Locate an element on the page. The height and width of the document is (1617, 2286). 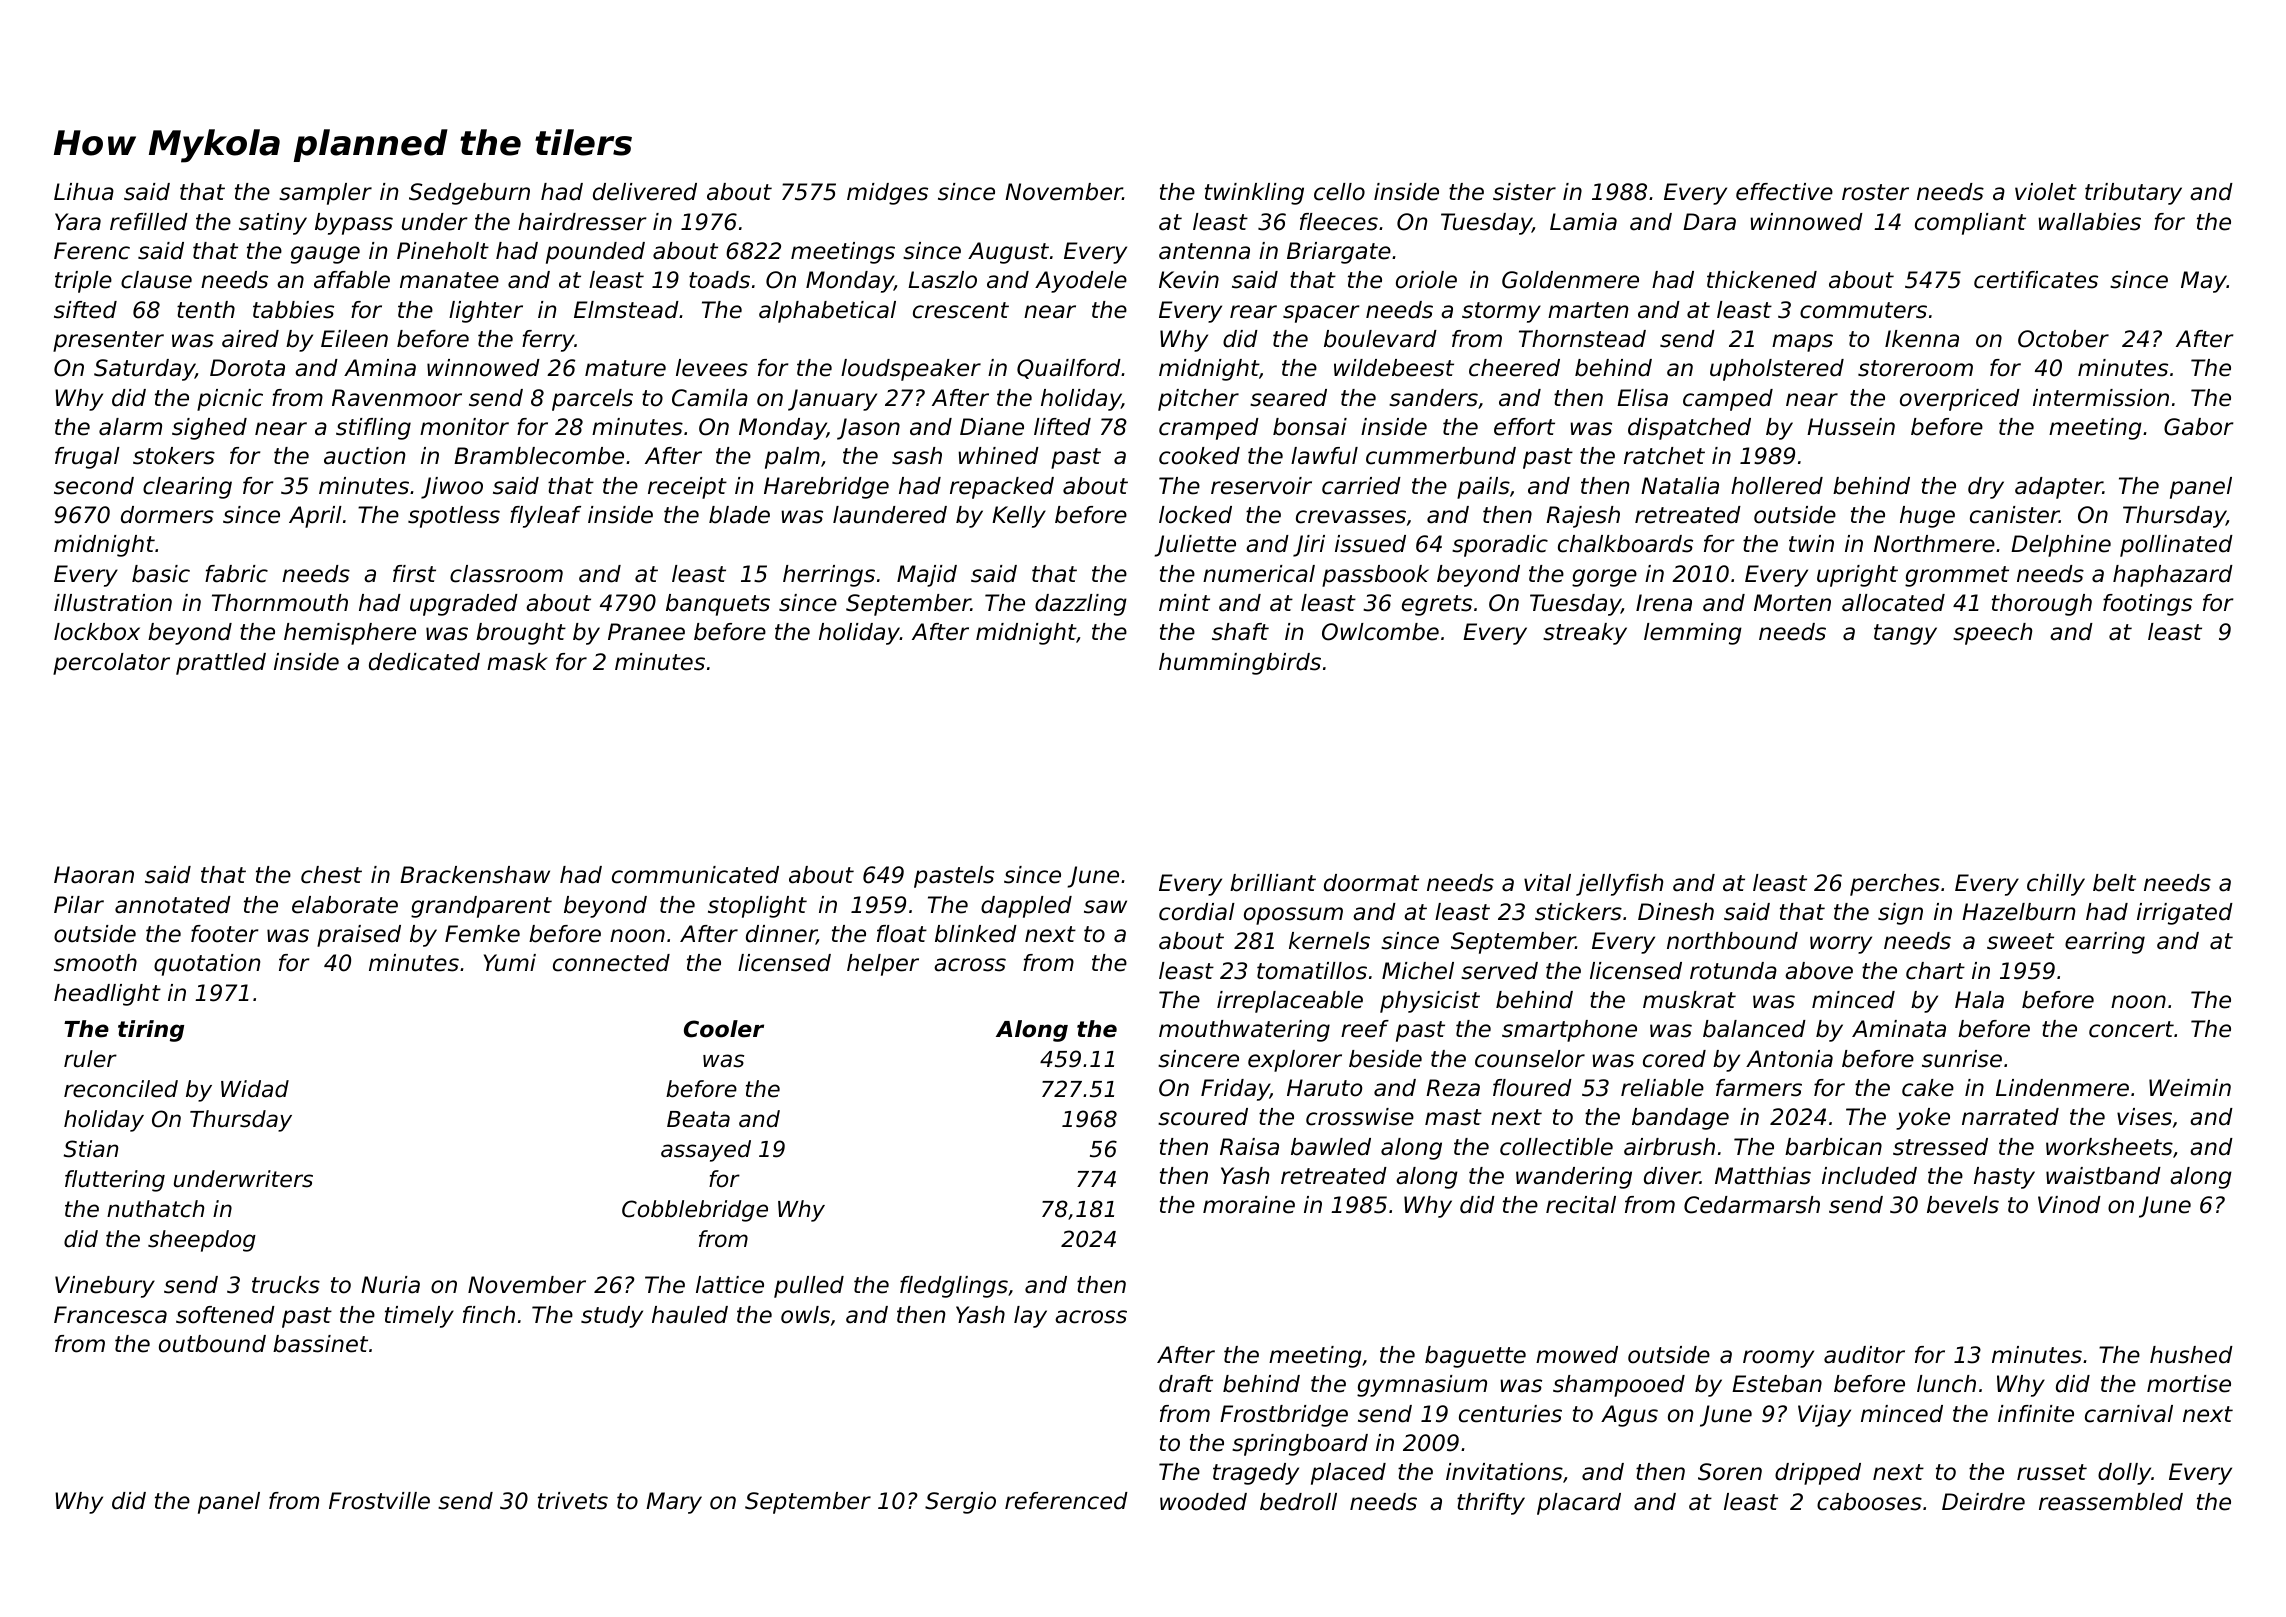
Lihua is located at coordinates (84, 192).
